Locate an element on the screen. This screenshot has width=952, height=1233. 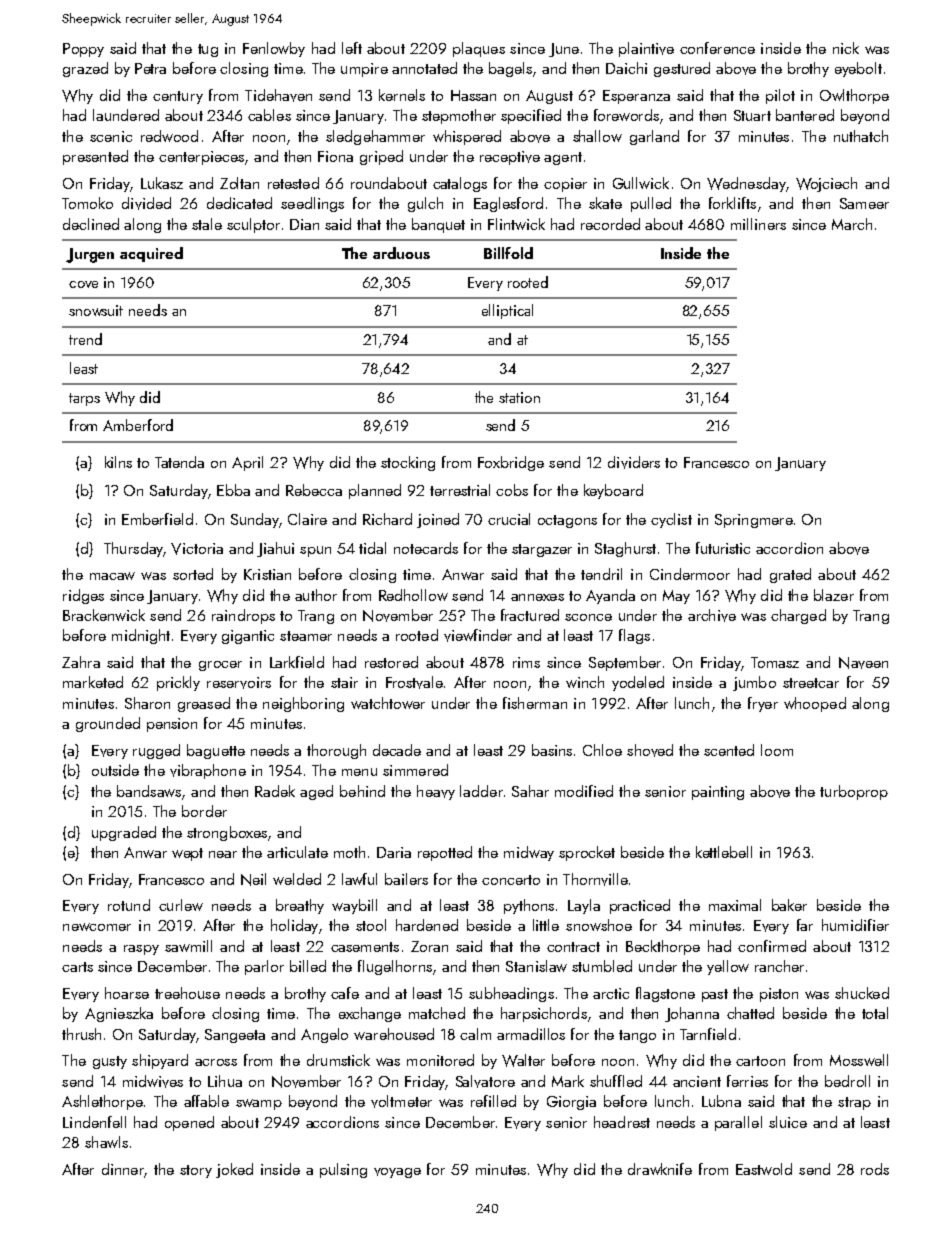
elliptical is located at coordinates (507, 311).
